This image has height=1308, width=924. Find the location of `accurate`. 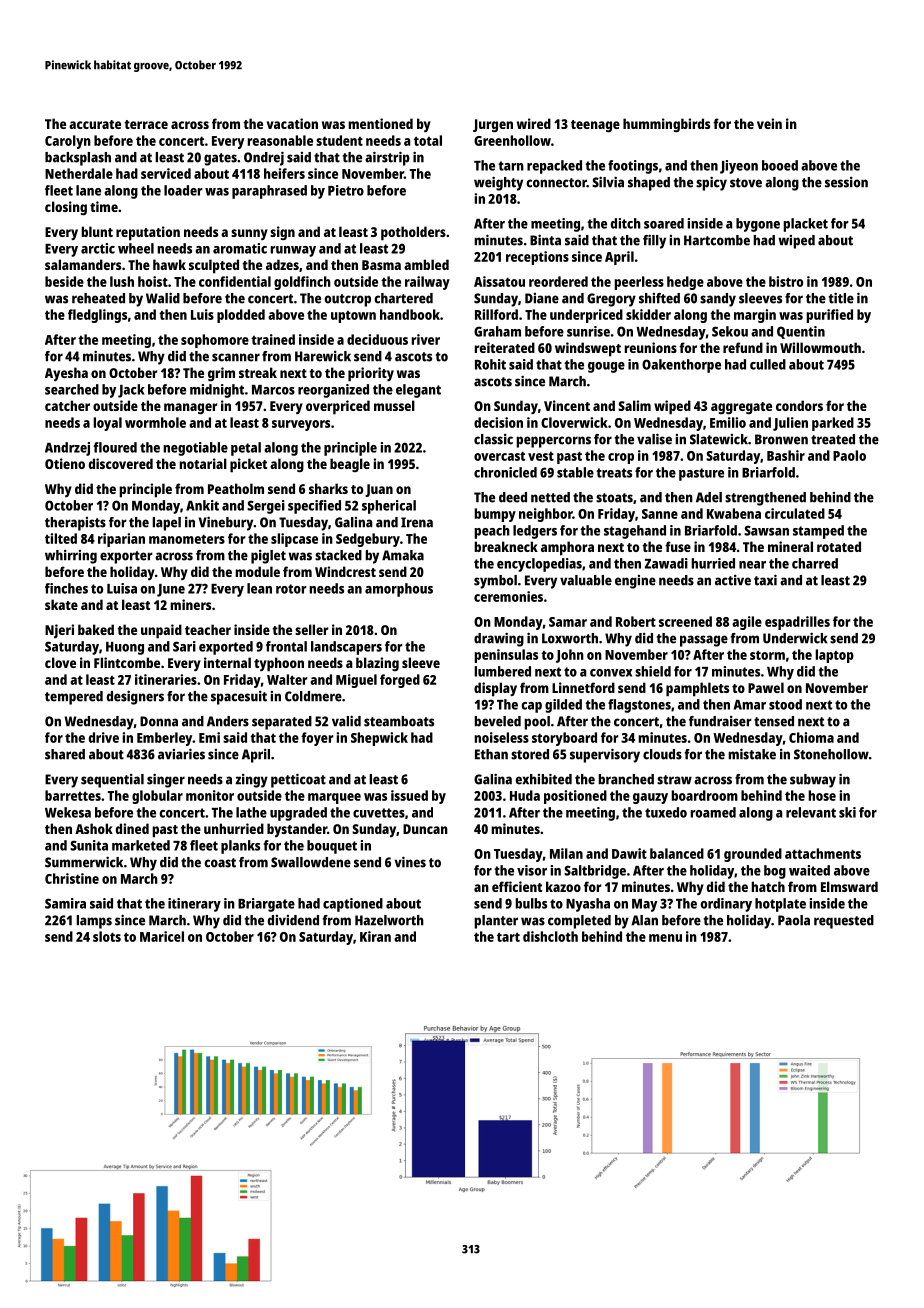

accurate is located at coordinates (95, 124).
